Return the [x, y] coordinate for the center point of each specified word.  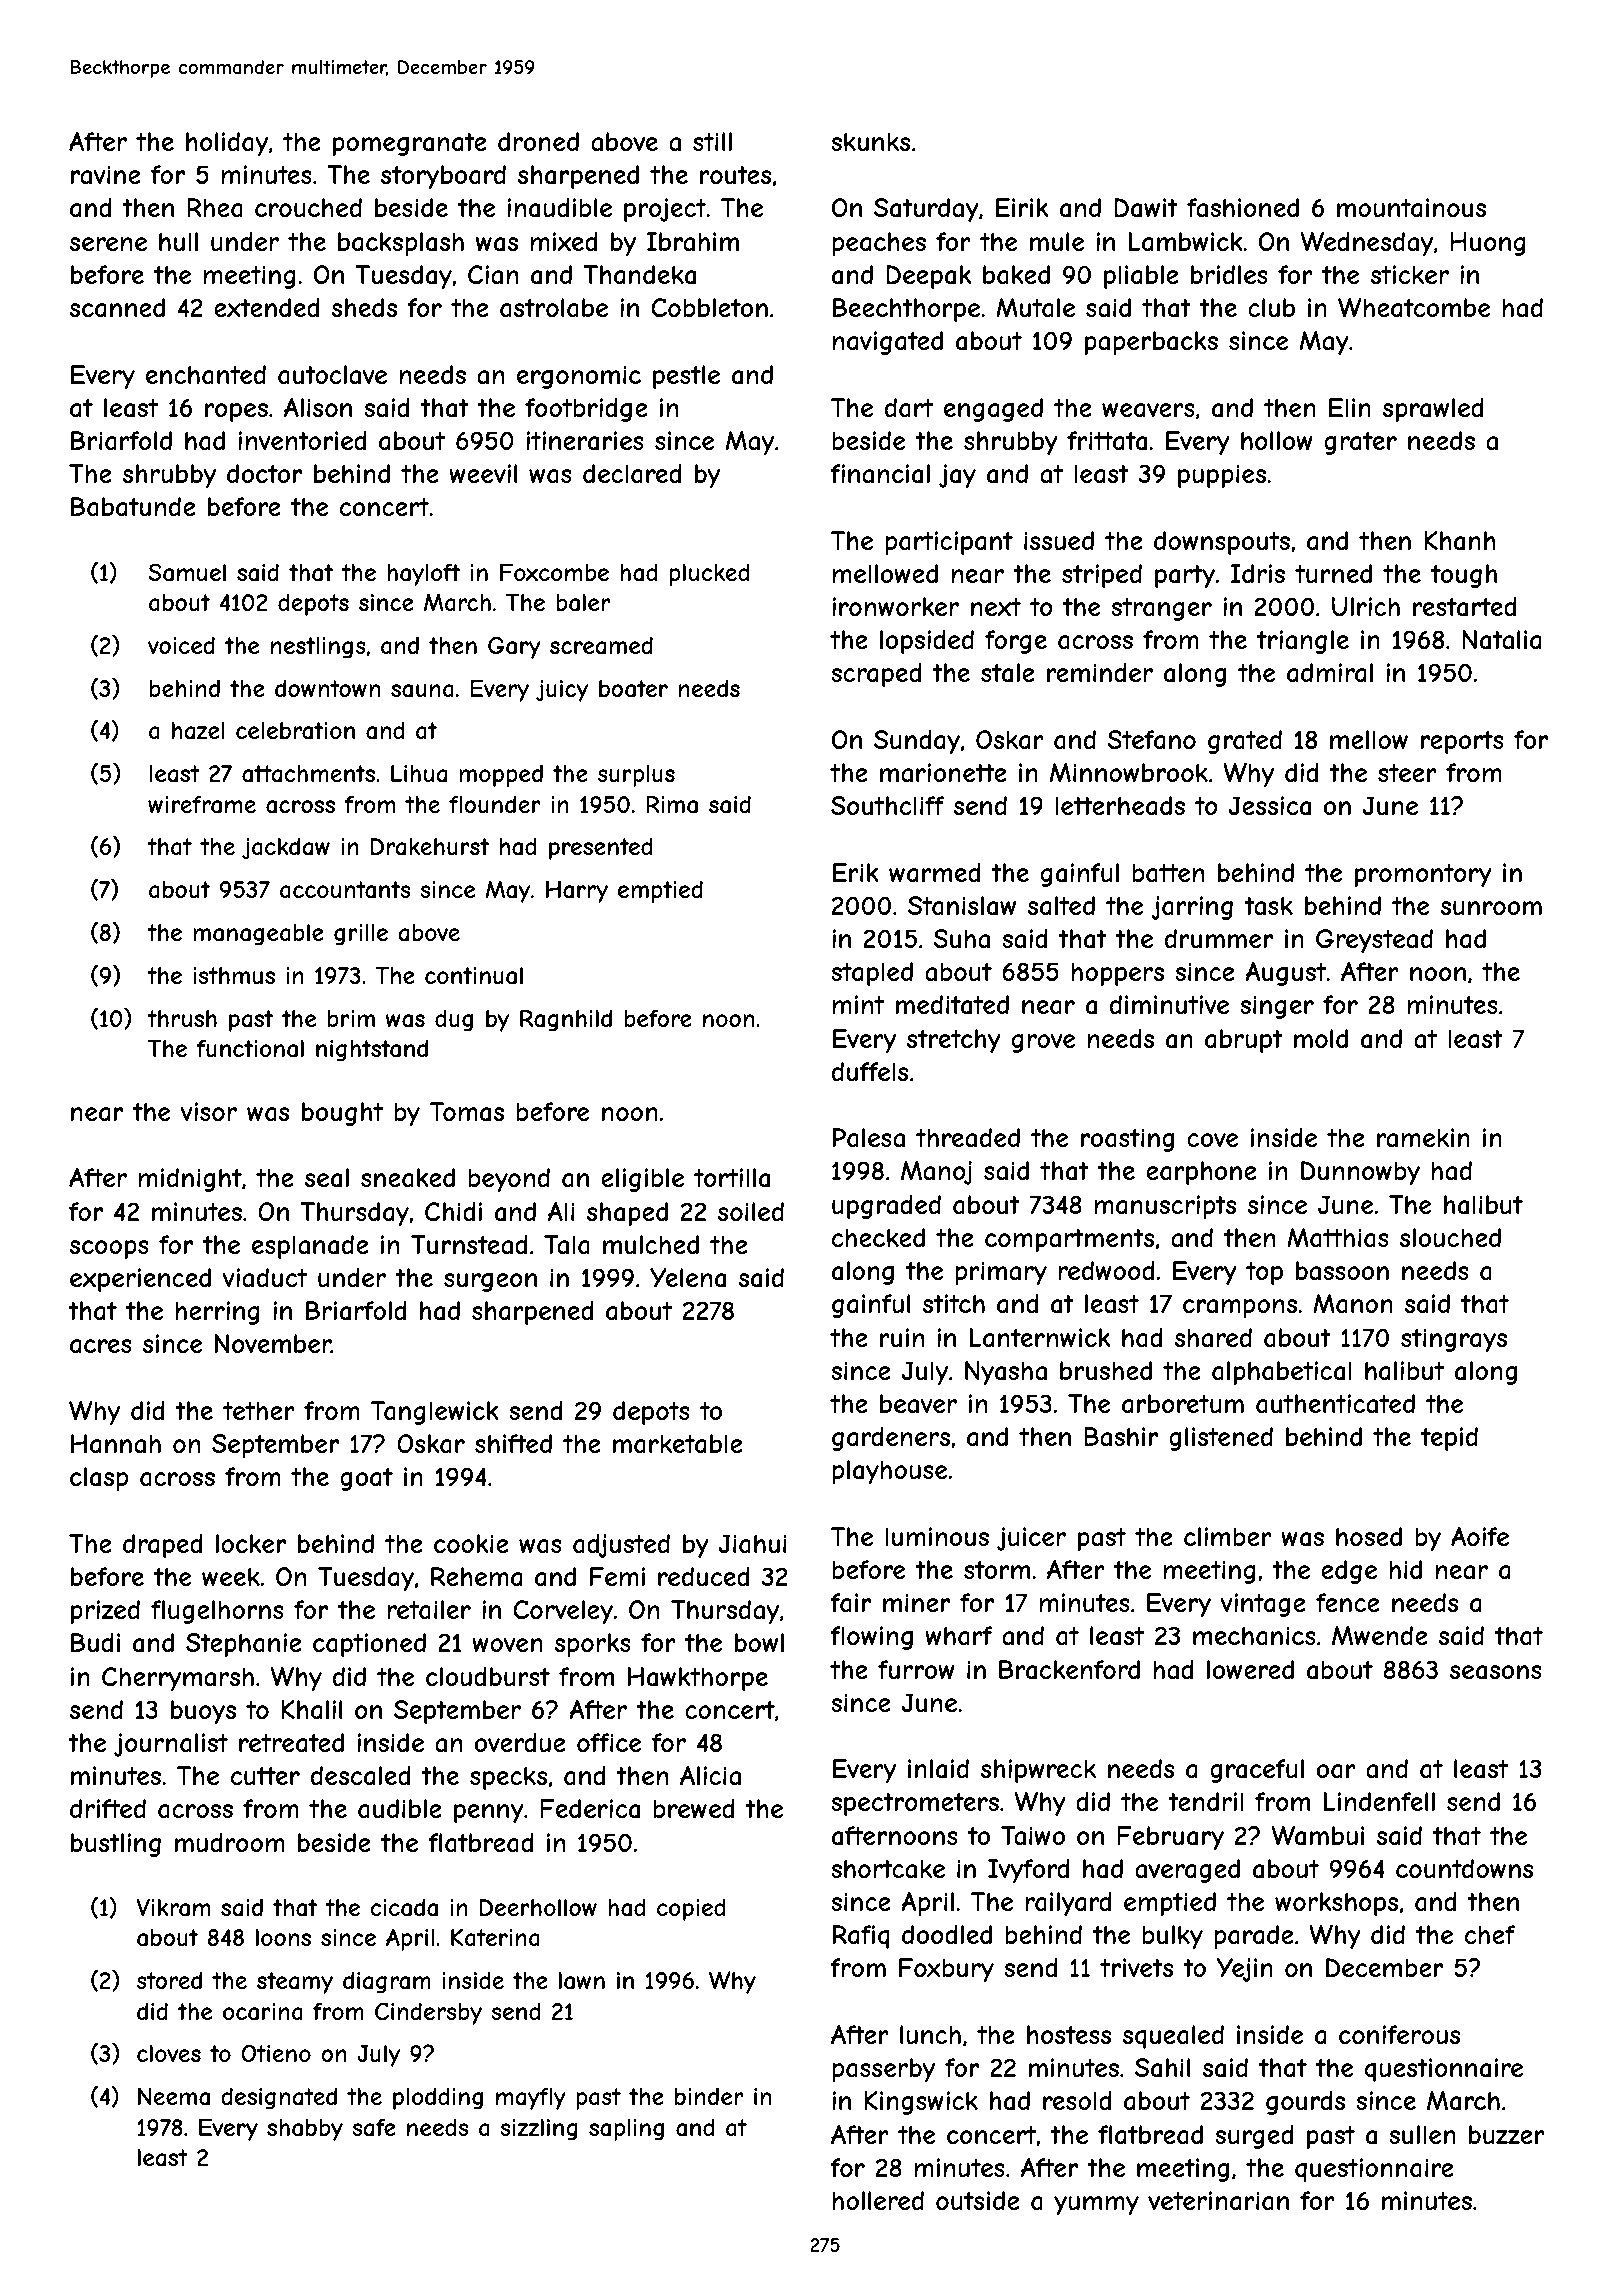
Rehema [476, 1577]
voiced [181, 645]
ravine [106, 175]
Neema [174, 2096]
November [273, 1343]
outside [978, 2200]
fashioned [1243, 208]
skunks [870, 141]
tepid [1449, 1439]
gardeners [891, 1439]
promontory [1423, 875]
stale [1008, 673]
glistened [1221, 1439]
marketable [678, 1444]
